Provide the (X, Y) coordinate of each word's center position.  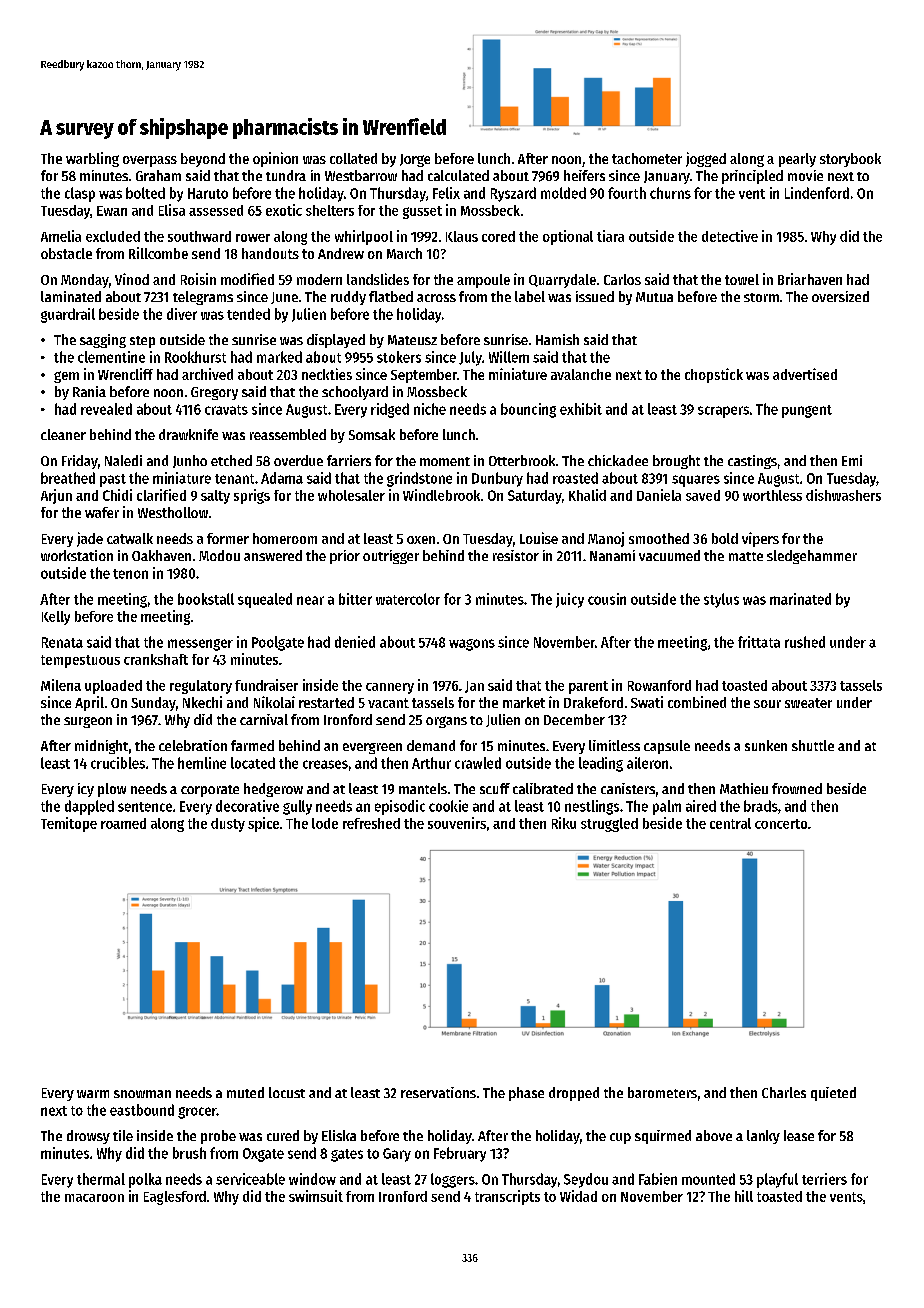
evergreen (372, 748)
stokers (399, 357)
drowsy (88, 1137)
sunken (766, 745)
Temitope (69, 824)
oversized (840, 296)
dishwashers (843, 495)
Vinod (132, 279)
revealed (106, 409)
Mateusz (412, 340)
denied (355, 642)
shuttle (813, 745)
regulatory (201, 687)
